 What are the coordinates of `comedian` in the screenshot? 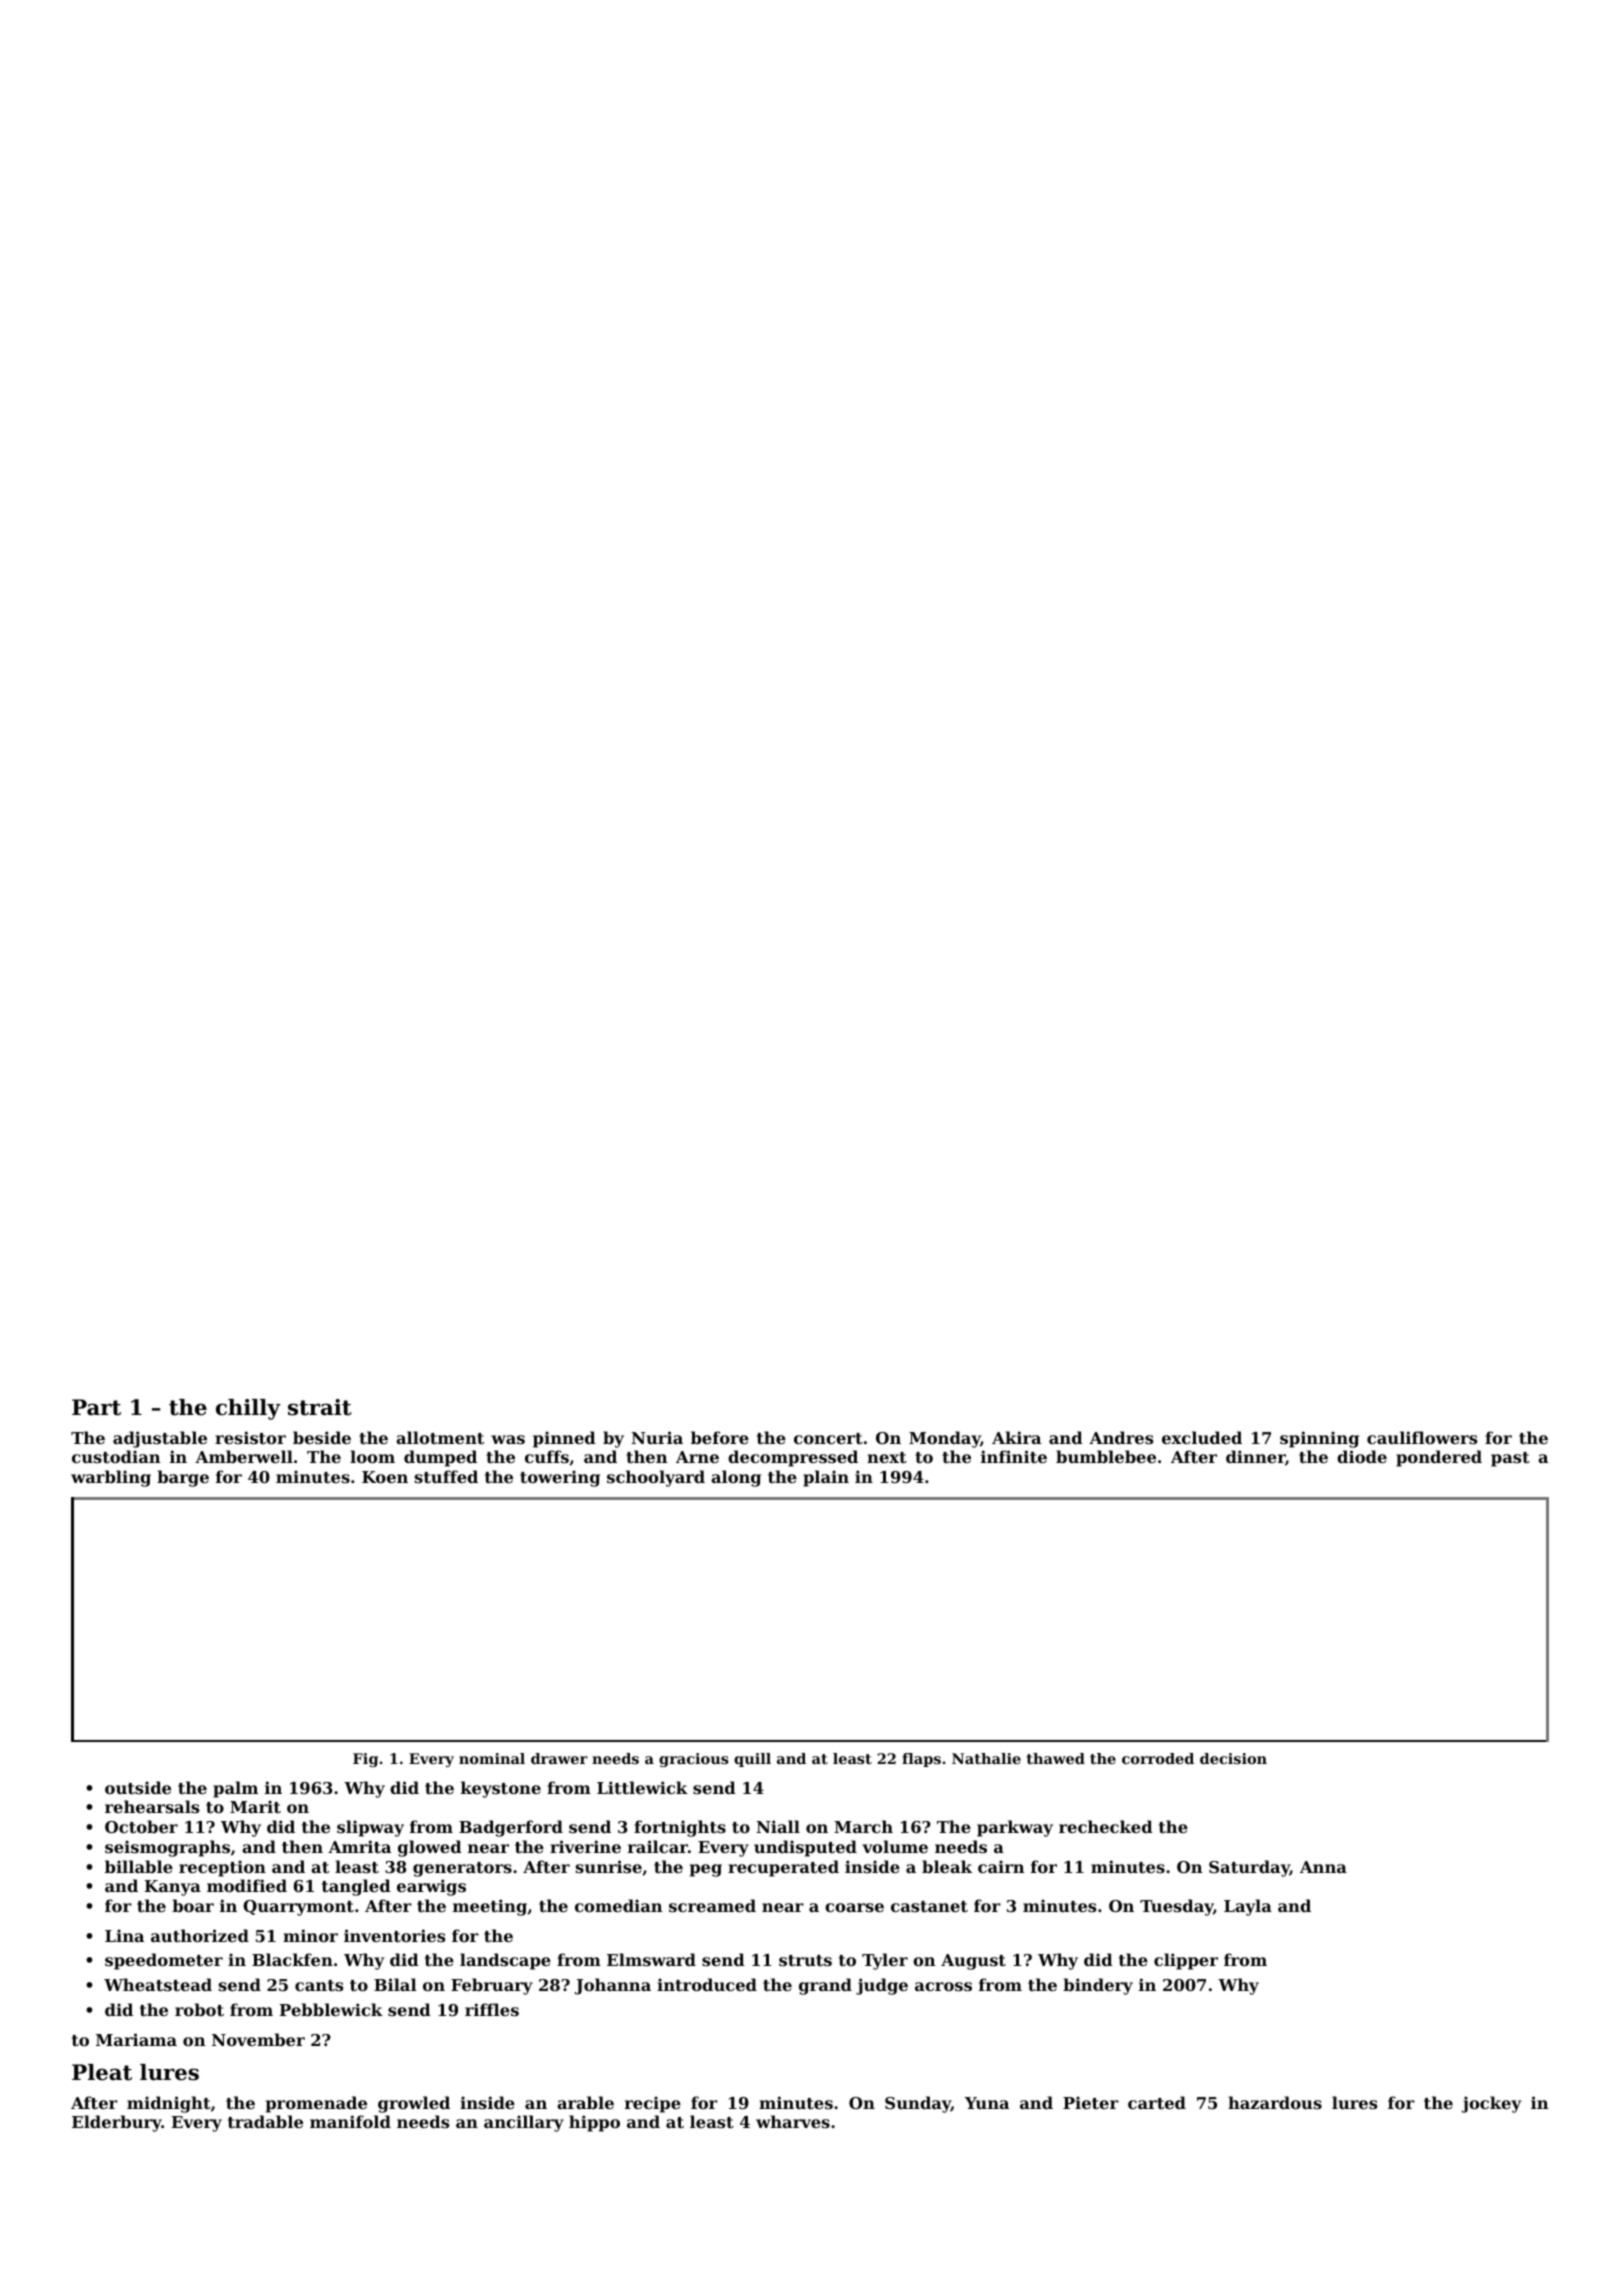 It's located at (618, 1905).
